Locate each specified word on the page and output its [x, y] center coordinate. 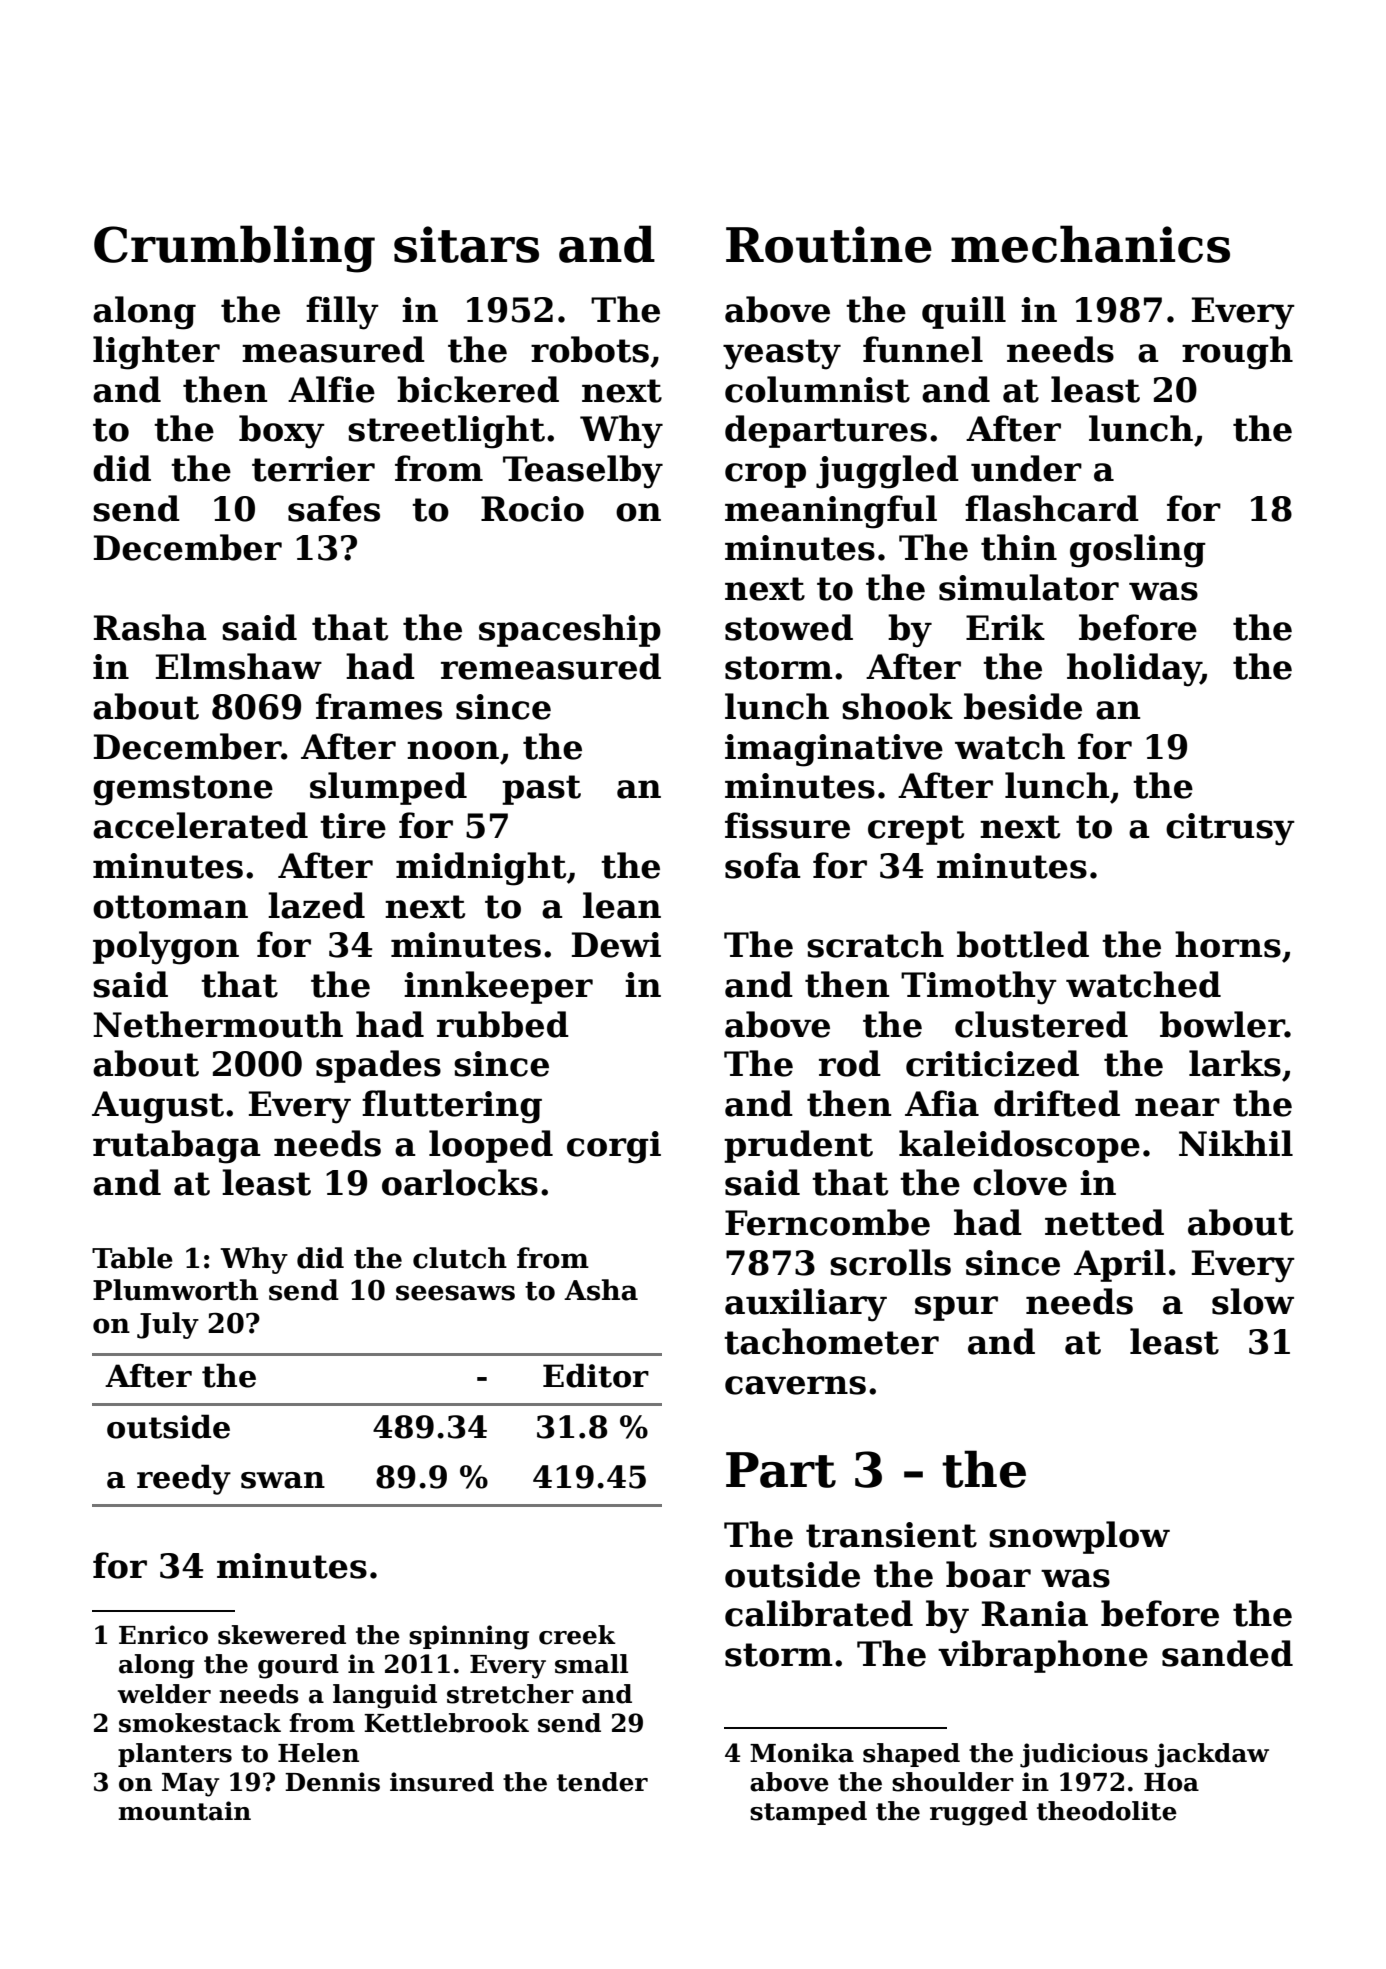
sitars [466, 244]
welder [164, 1694]
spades [378, 1066]
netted [1104, 1222]
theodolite [1107, 1811]
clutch [460, 1258]
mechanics [1090, 244]
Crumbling [234, 249]
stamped [808, 1813]
